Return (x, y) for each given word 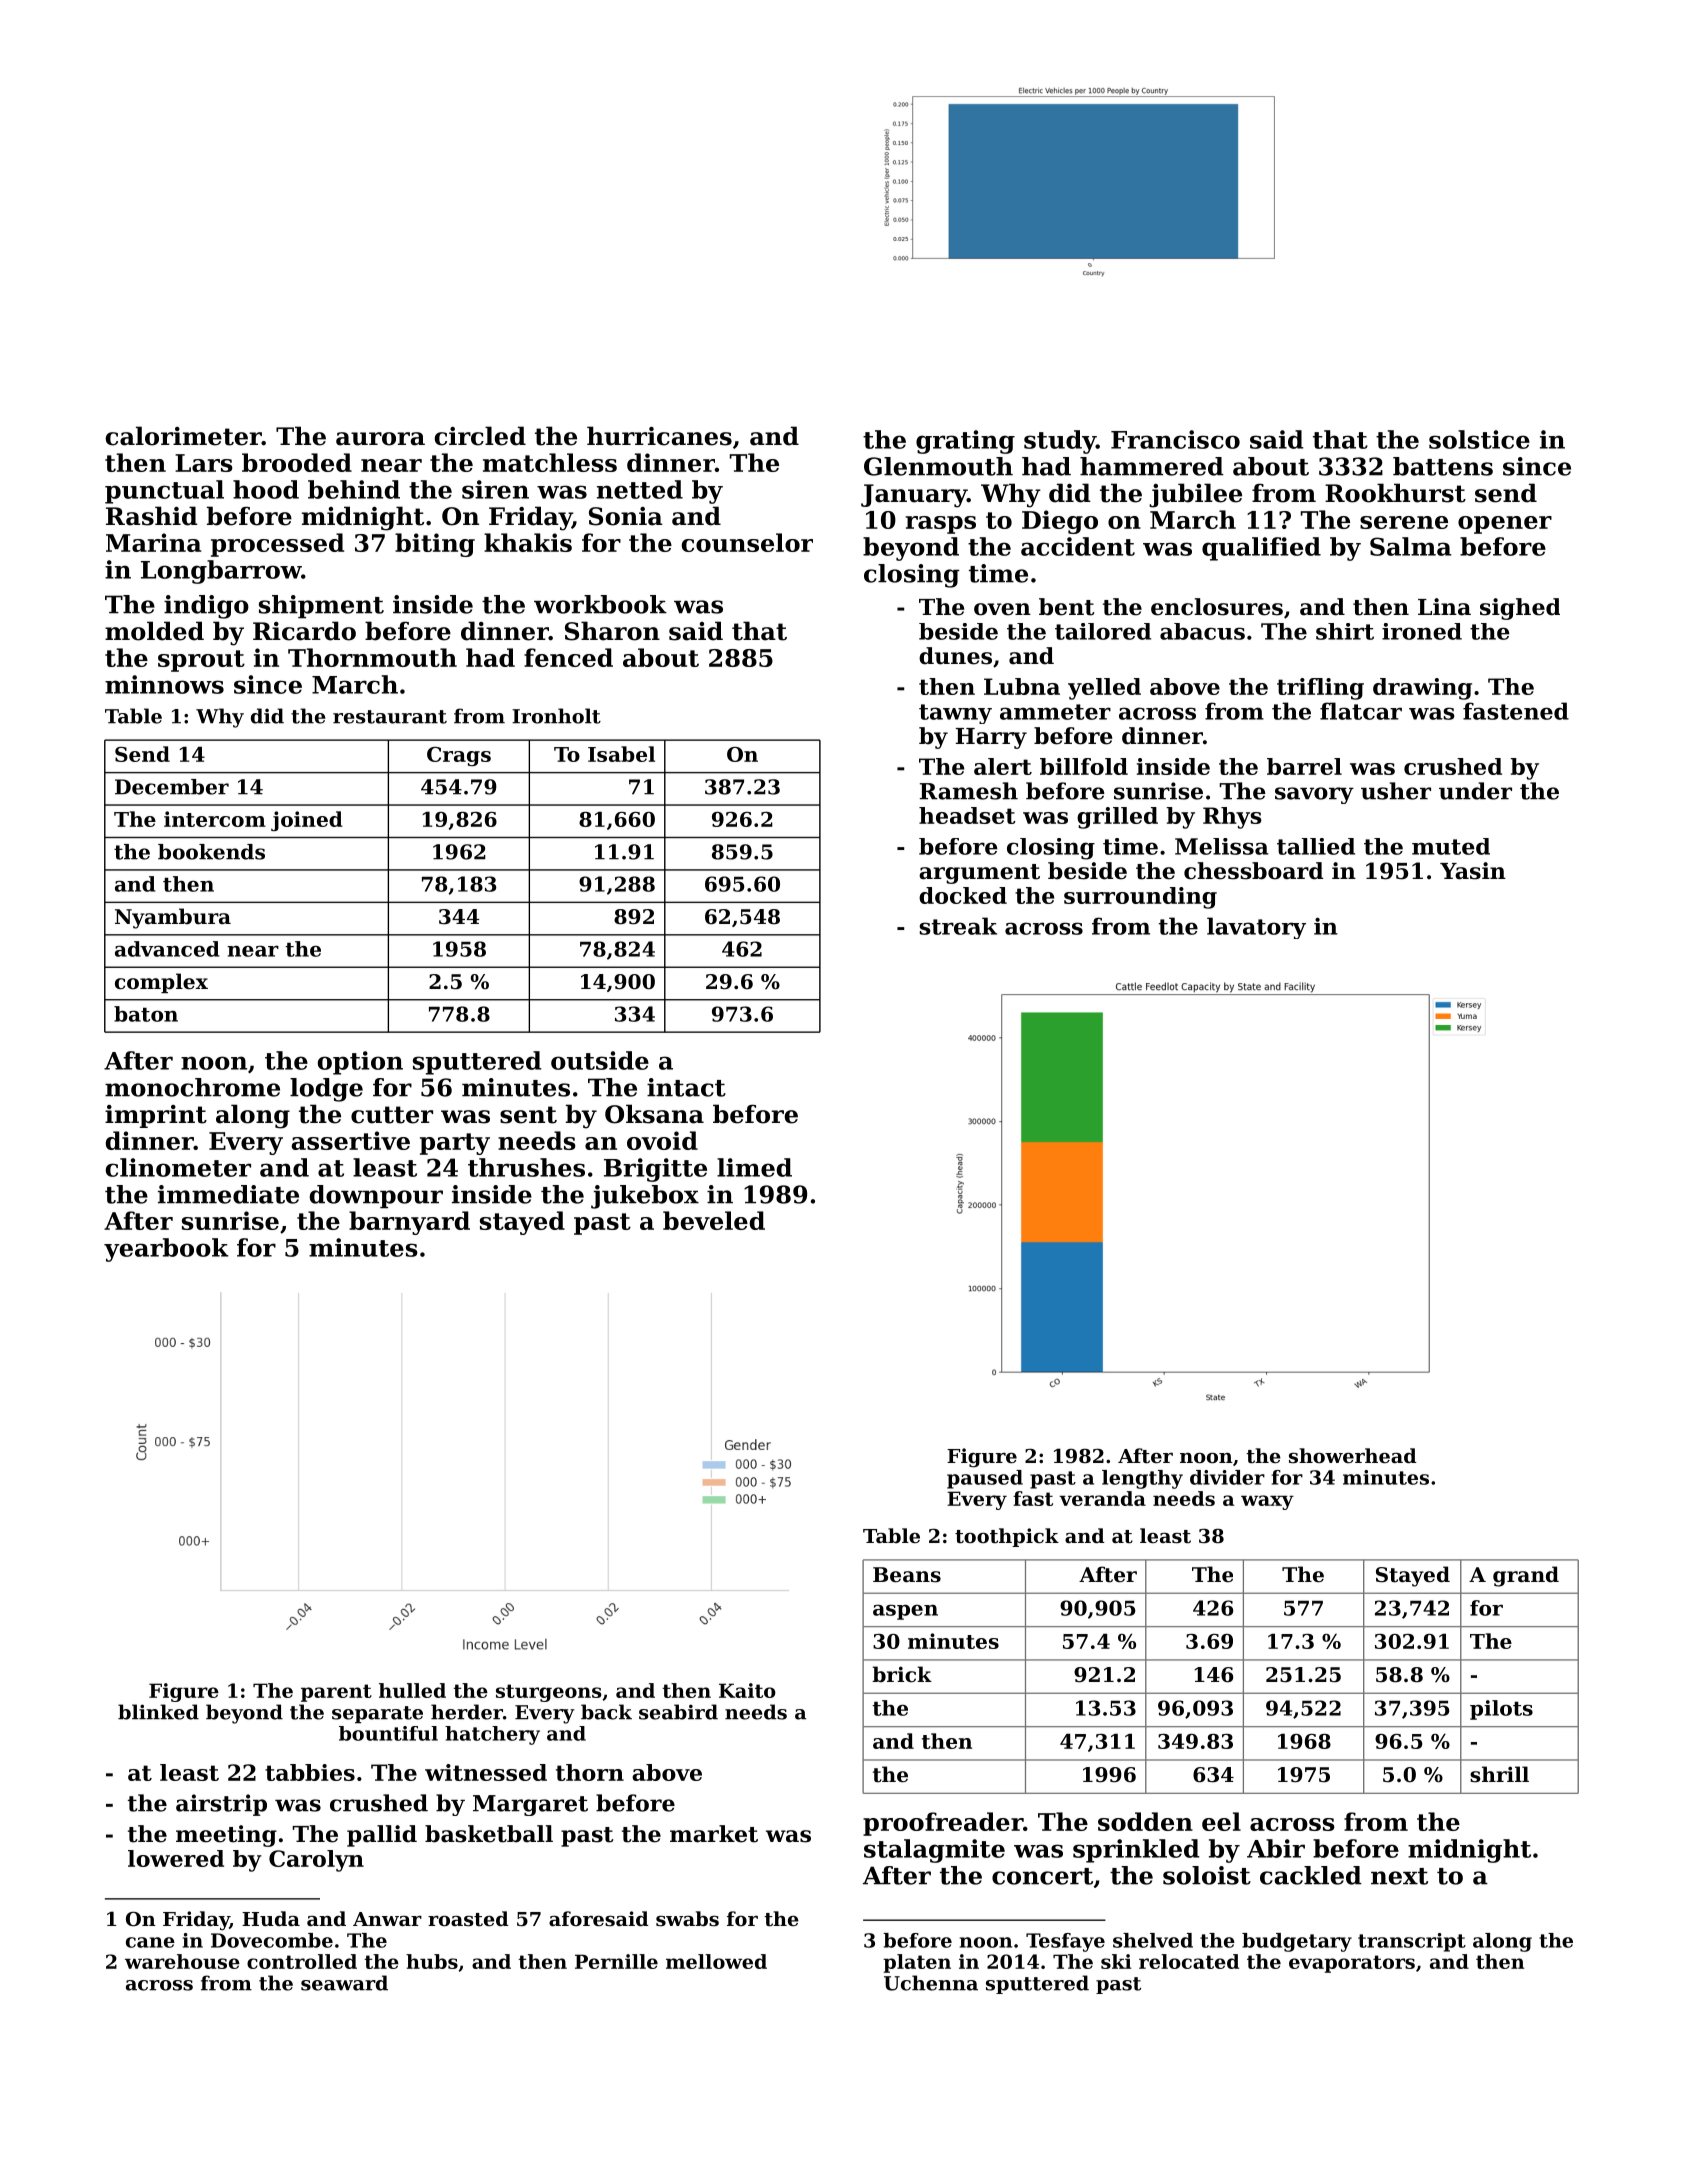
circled (480, 436)
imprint (156, 1116)
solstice (1479, 439)
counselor (747, 542)
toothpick (1007, 1537)
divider (1227, 1477)
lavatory (1256, 928)
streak (958, 926)
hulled (412, 1690)
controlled (302, 1961)
